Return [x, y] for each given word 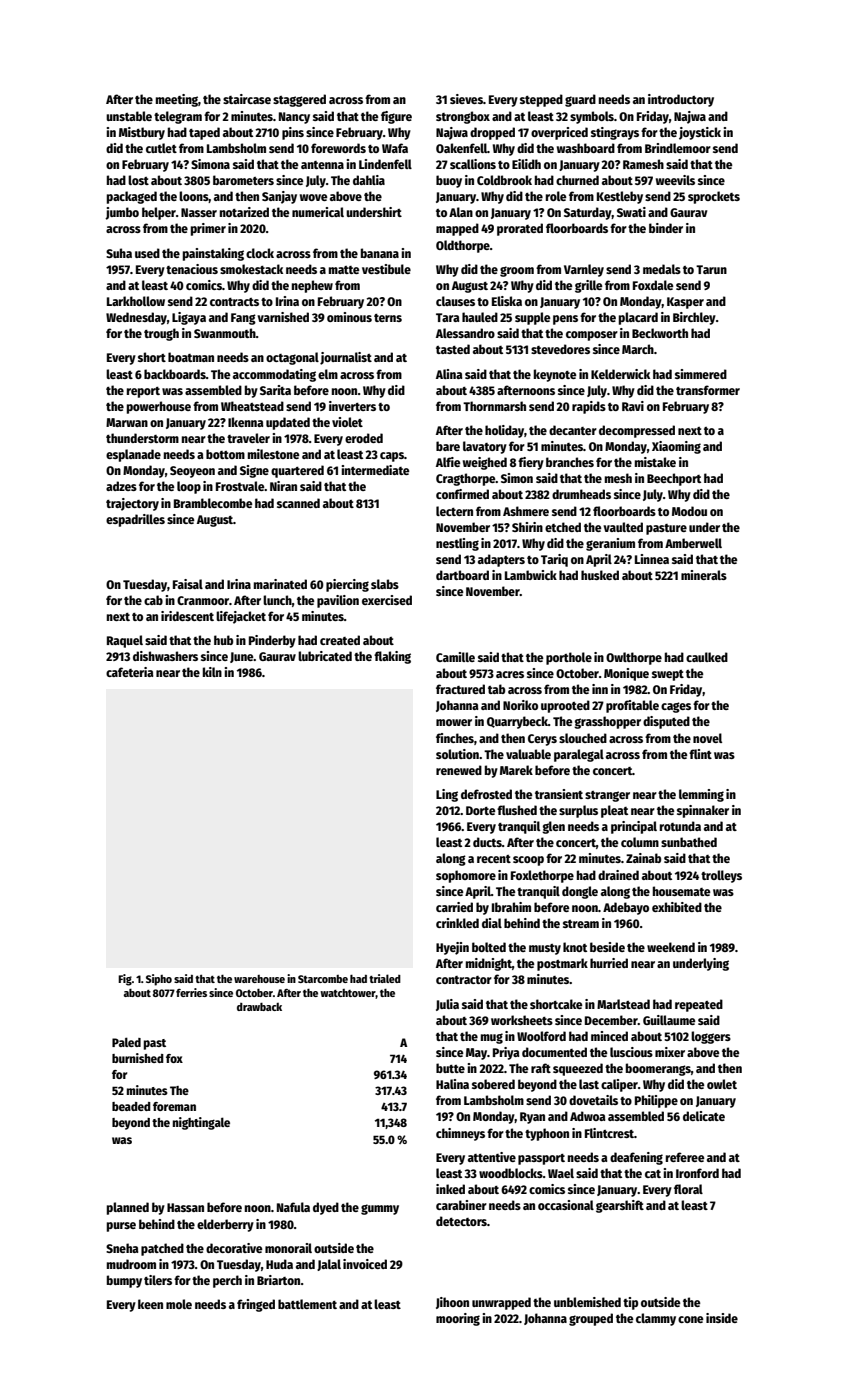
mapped [457, 229]
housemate [682, 891]
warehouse [259, 979]
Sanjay [279, 197]
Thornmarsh [494, 406]
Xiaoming [676, 447]
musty [545, 949]
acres [510, 674]
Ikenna [245, 422]
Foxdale [653, 285]
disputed [666, 722]
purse [121, 1227]
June [242, 657]
